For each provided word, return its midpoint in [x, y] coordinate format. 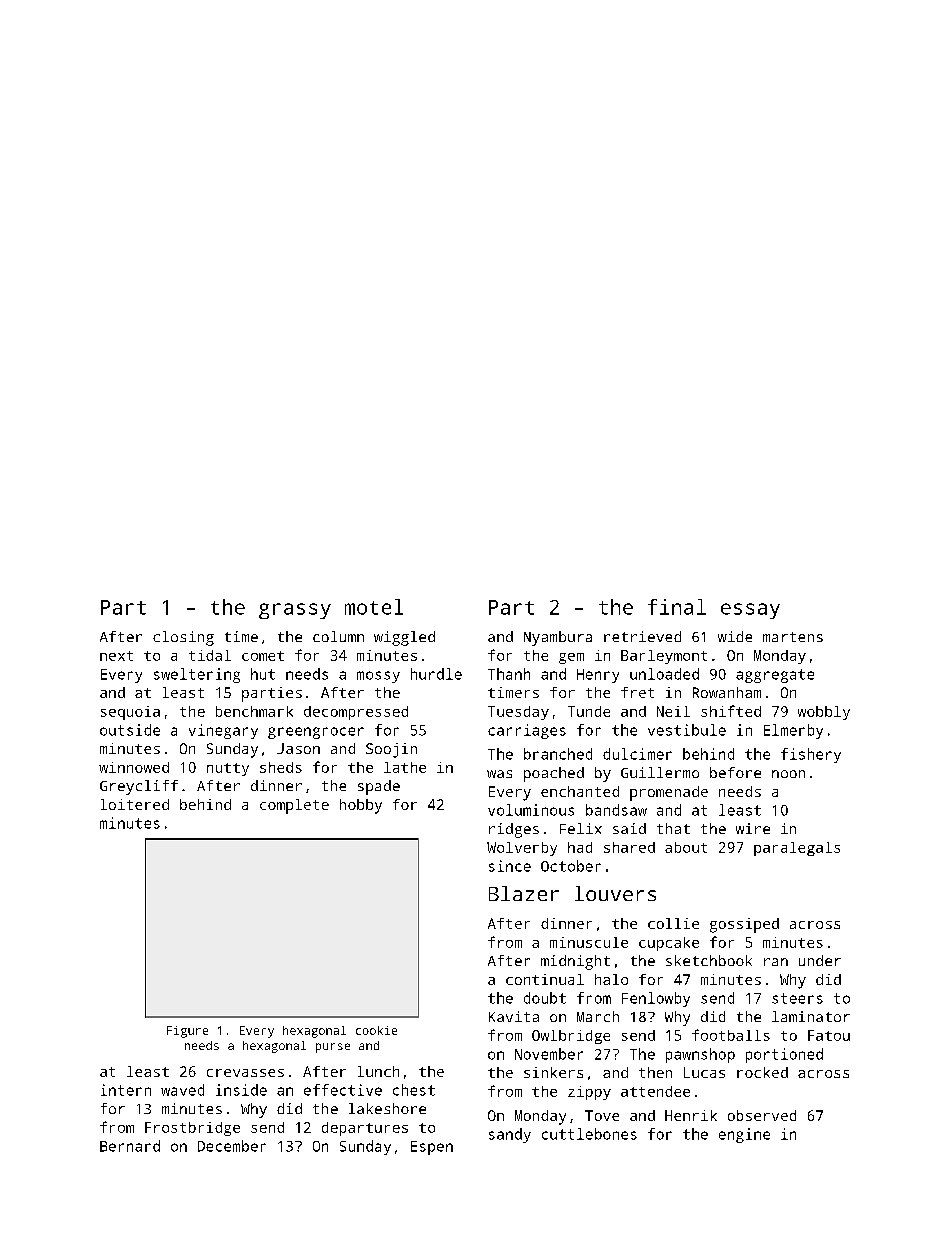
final [677, 607]
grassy [295, 611]
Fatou [829, 1035]
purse [333, 1048]
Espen [432, 1148]
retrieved [642, 636]
